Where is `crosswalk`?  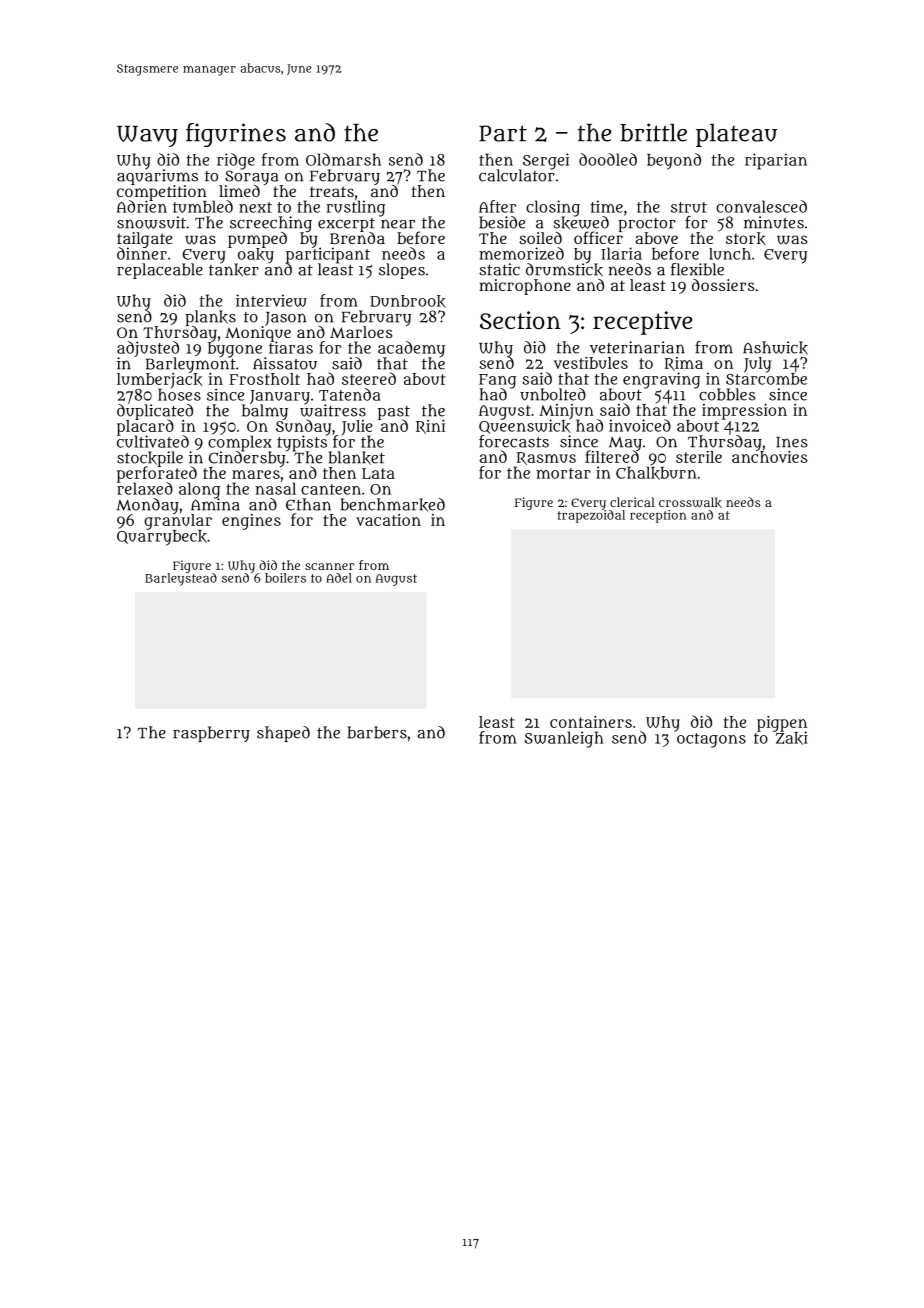
crosswalk is located at coordinates (690, 502).
